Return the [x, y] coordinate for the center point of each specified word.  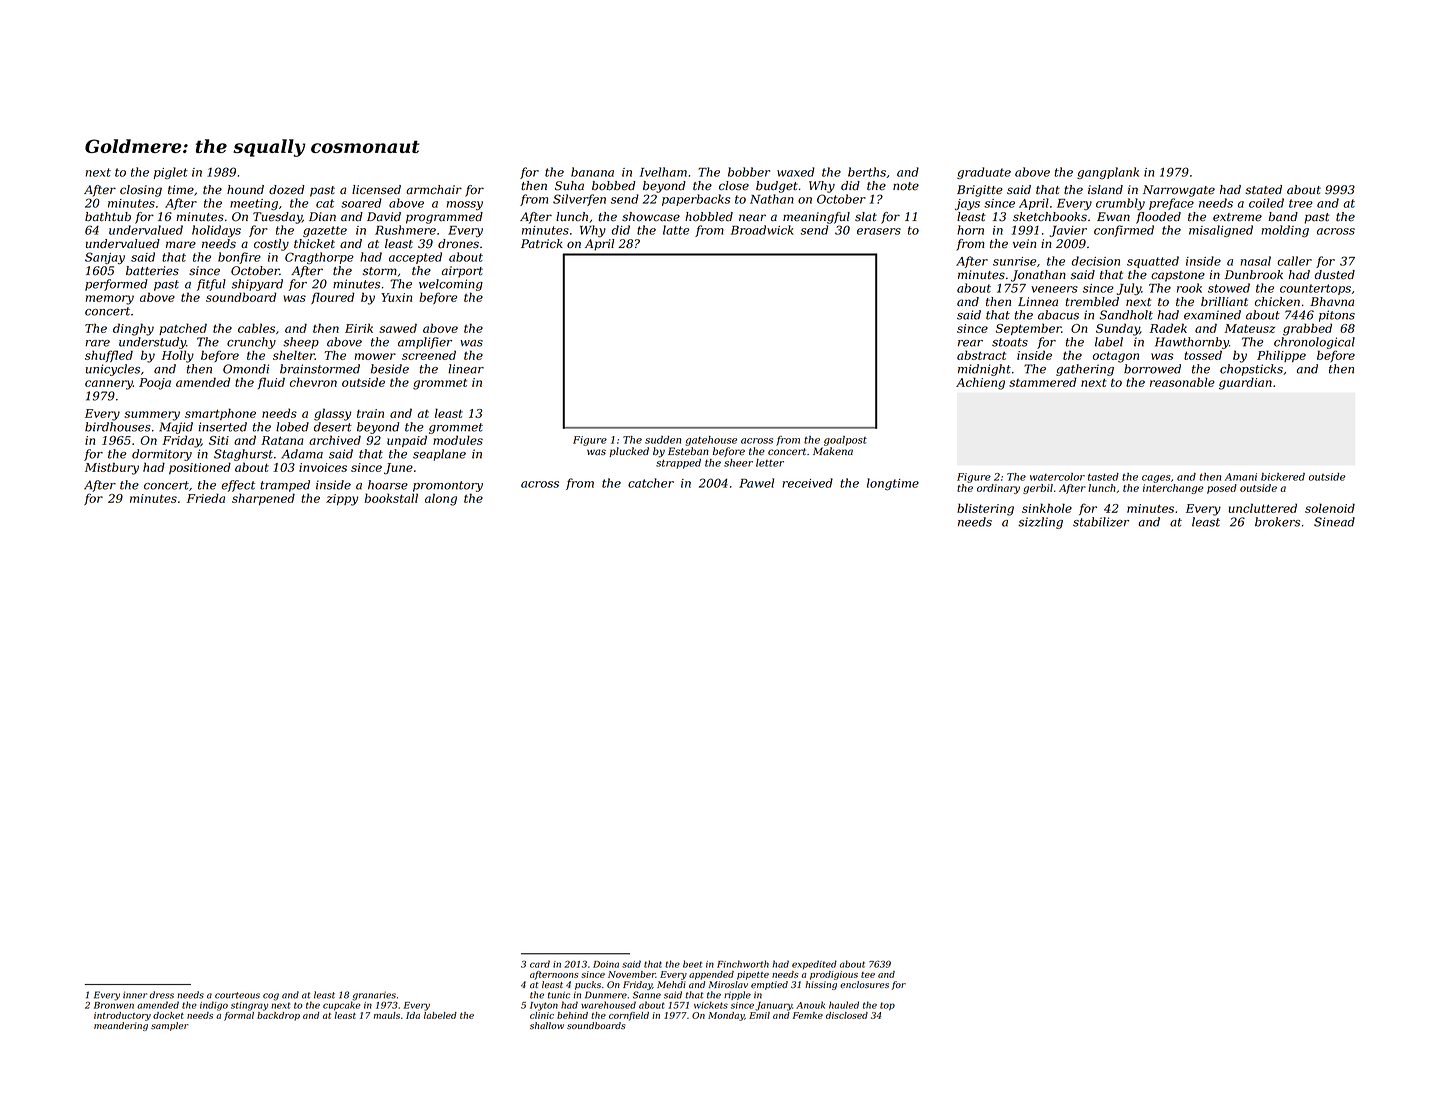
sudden [663, 440]
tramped [285, 486]
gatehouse [711, 441]
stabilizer [1101, 522]
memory [110, 300]
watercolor [1057, 477]
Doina [606, 964]
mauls [387, 1015]
